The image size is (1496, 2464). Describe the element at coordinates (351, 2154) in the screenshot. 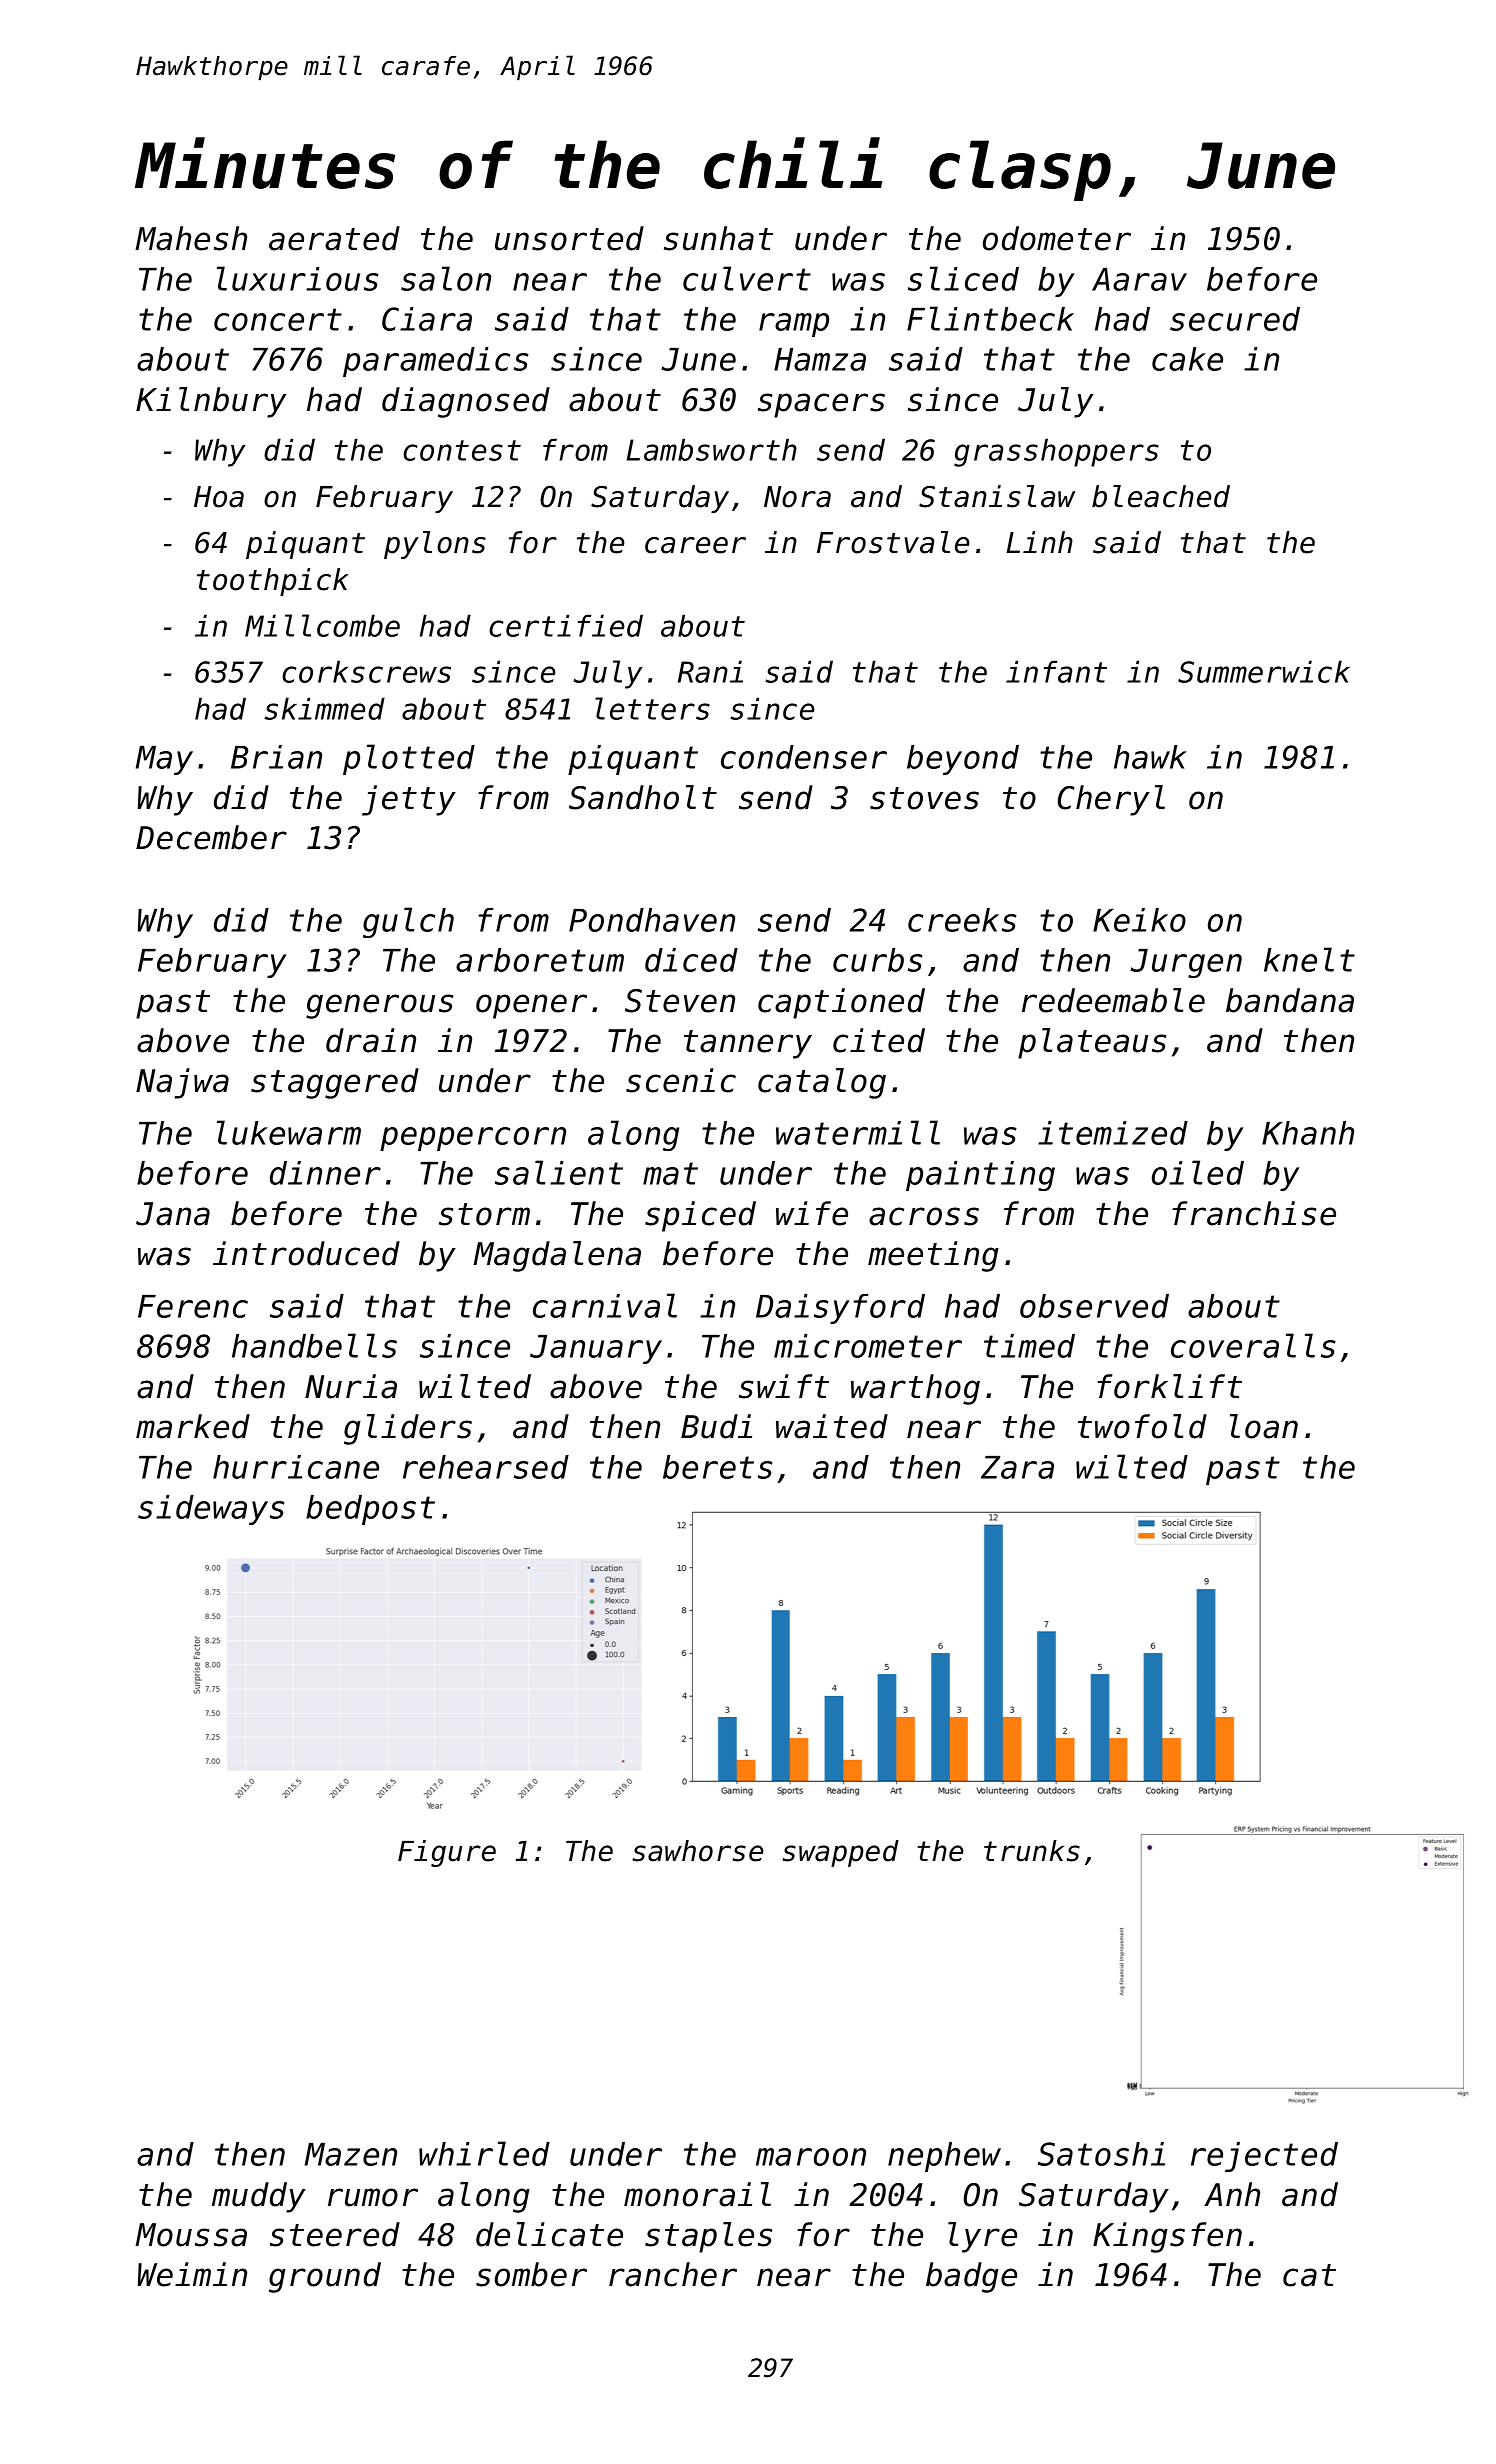

I see `Mazen` at that location.
